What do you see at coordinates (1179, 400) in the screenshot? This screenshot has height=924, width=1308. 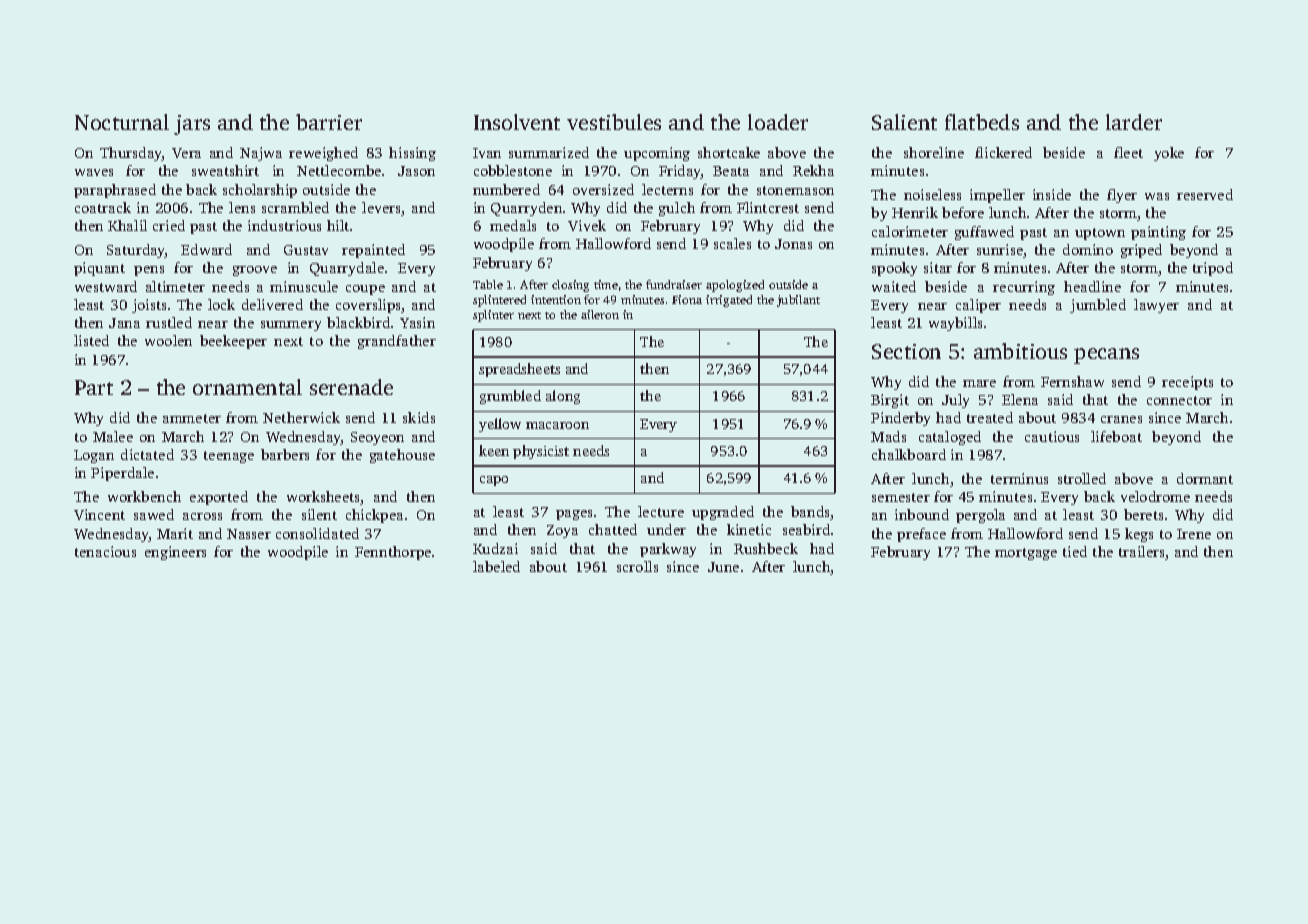 I see `connector` at bounding box center [1179, 400].
